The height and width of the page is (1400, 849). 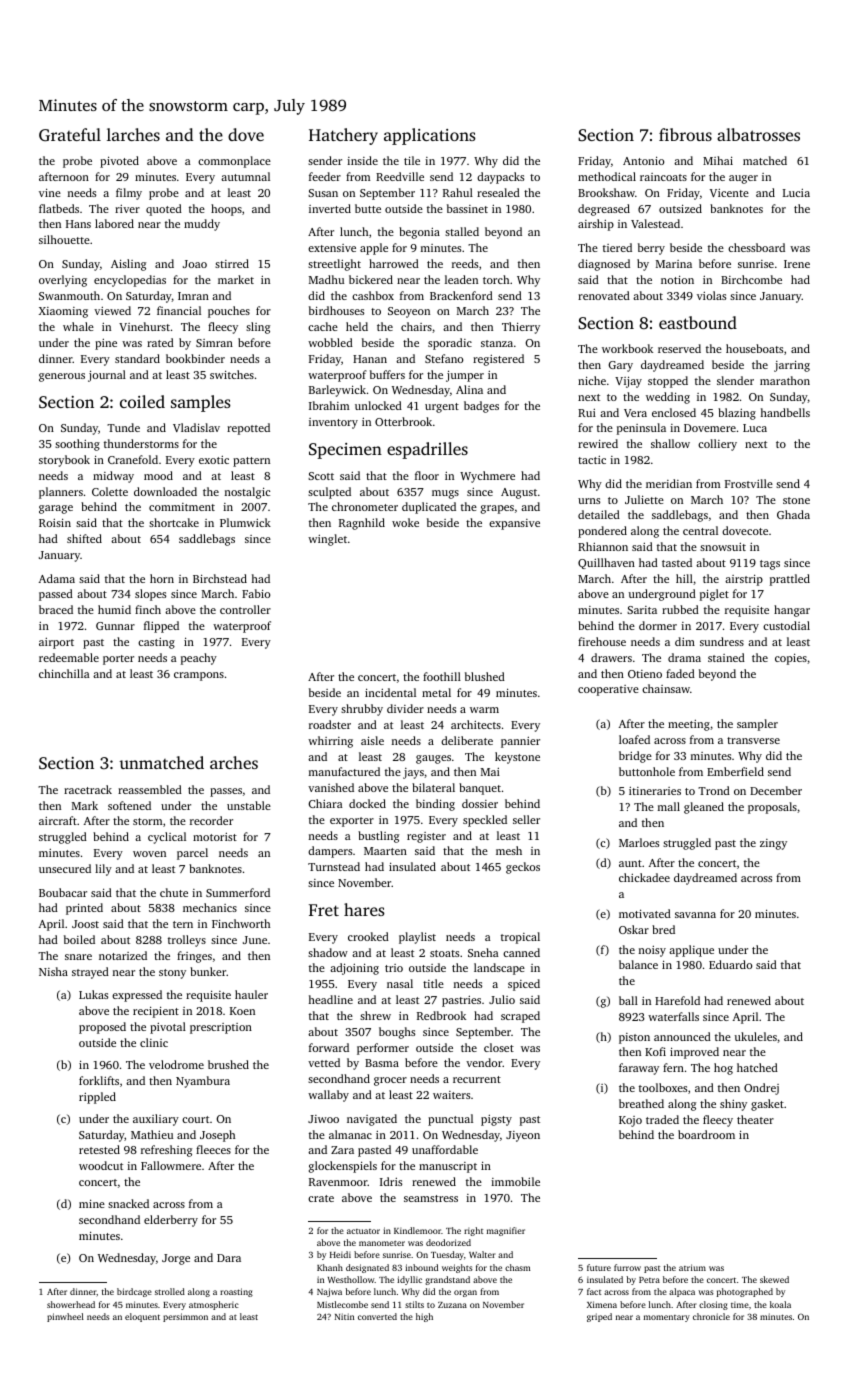 What do you see at coordinates (730, 964) in the page?
I see `Eduardo` at bounding box center [730, 964].
